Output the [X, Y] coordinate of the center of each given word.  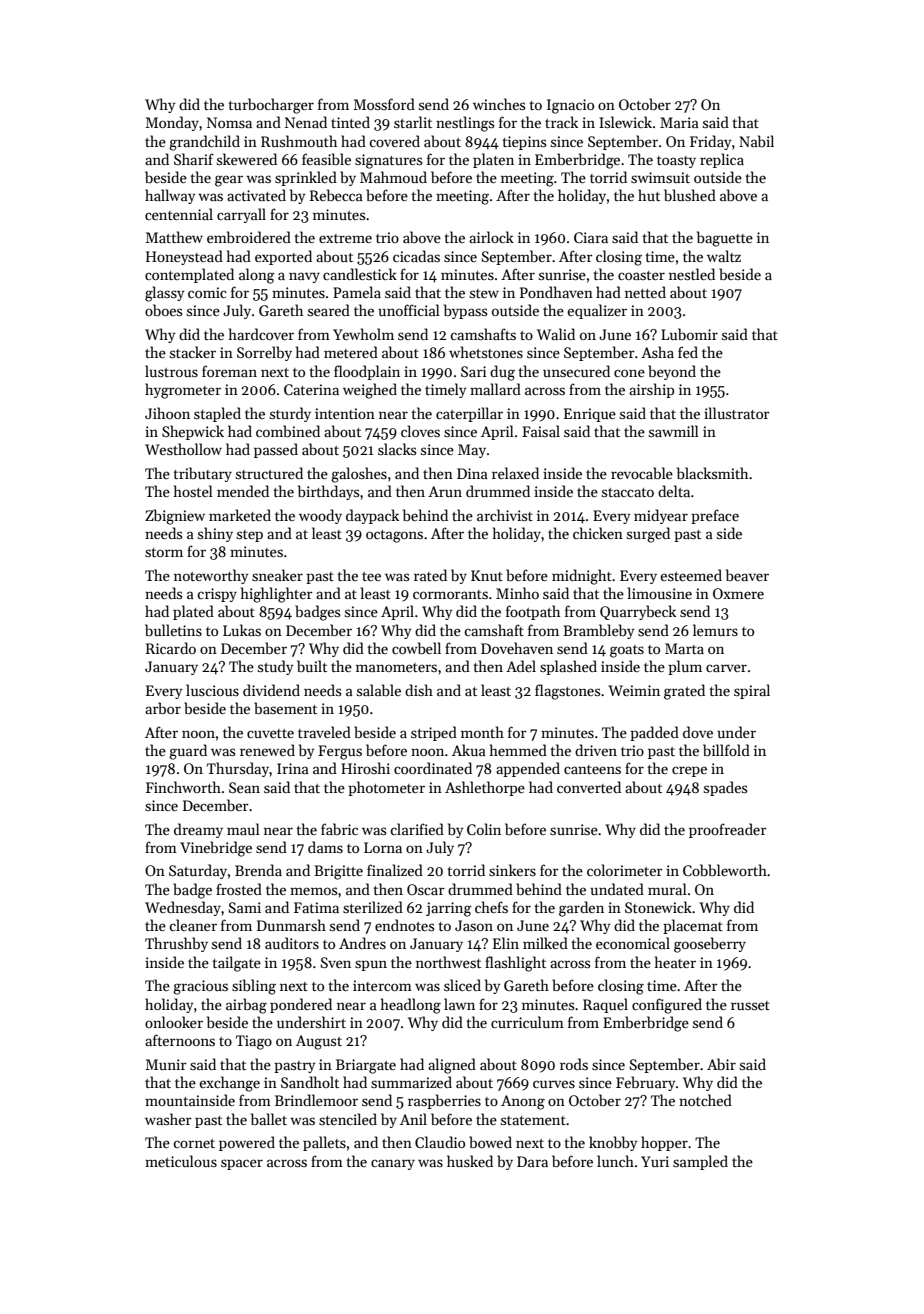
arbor [163, 708]
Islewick [625, 122]
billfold [726, 750]
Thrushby [176, 944]
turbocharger [271, 106]
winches [499, 104]
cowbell [416, 648]
